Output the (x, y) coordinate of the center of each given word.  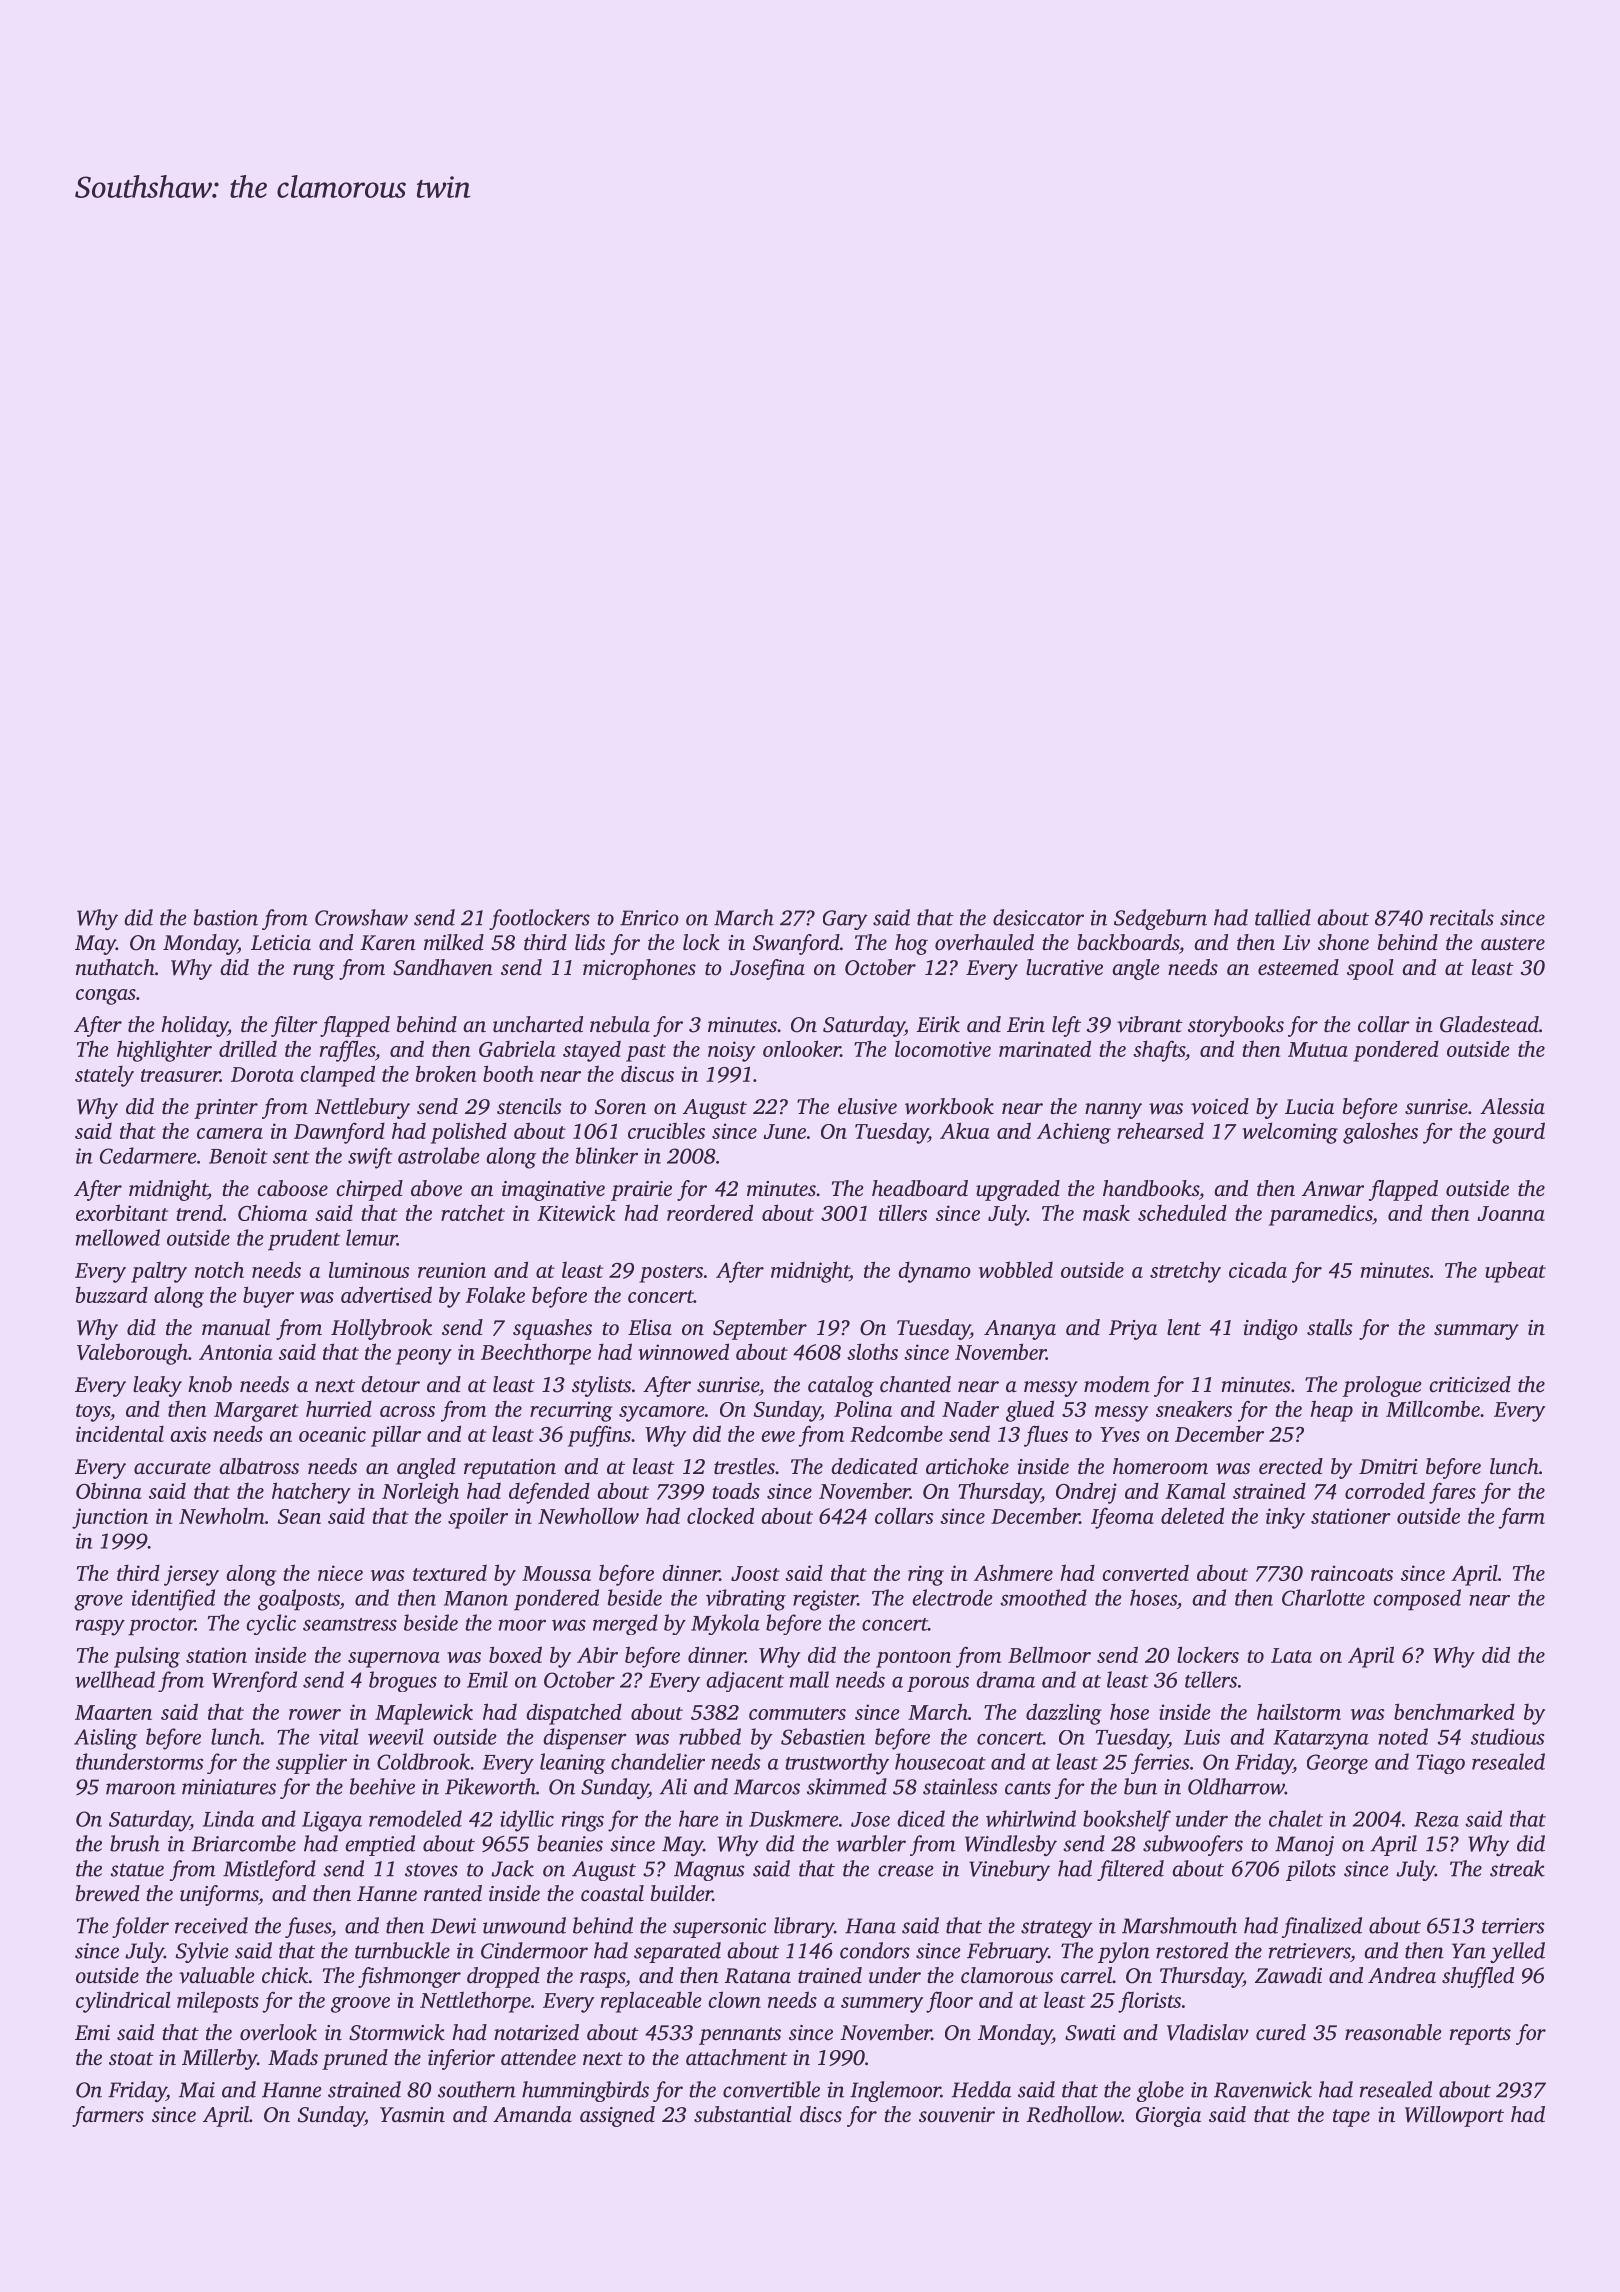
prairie (641, 1191)
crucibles (666, 1131)
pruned (355, 2059)
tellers (1211, 1679)
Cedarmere (148, 1155)
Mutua (1318, 1049)
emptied (380, 1845)
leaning (572, 1763)
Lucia (1309, 1106)
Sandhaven (443, 967)
